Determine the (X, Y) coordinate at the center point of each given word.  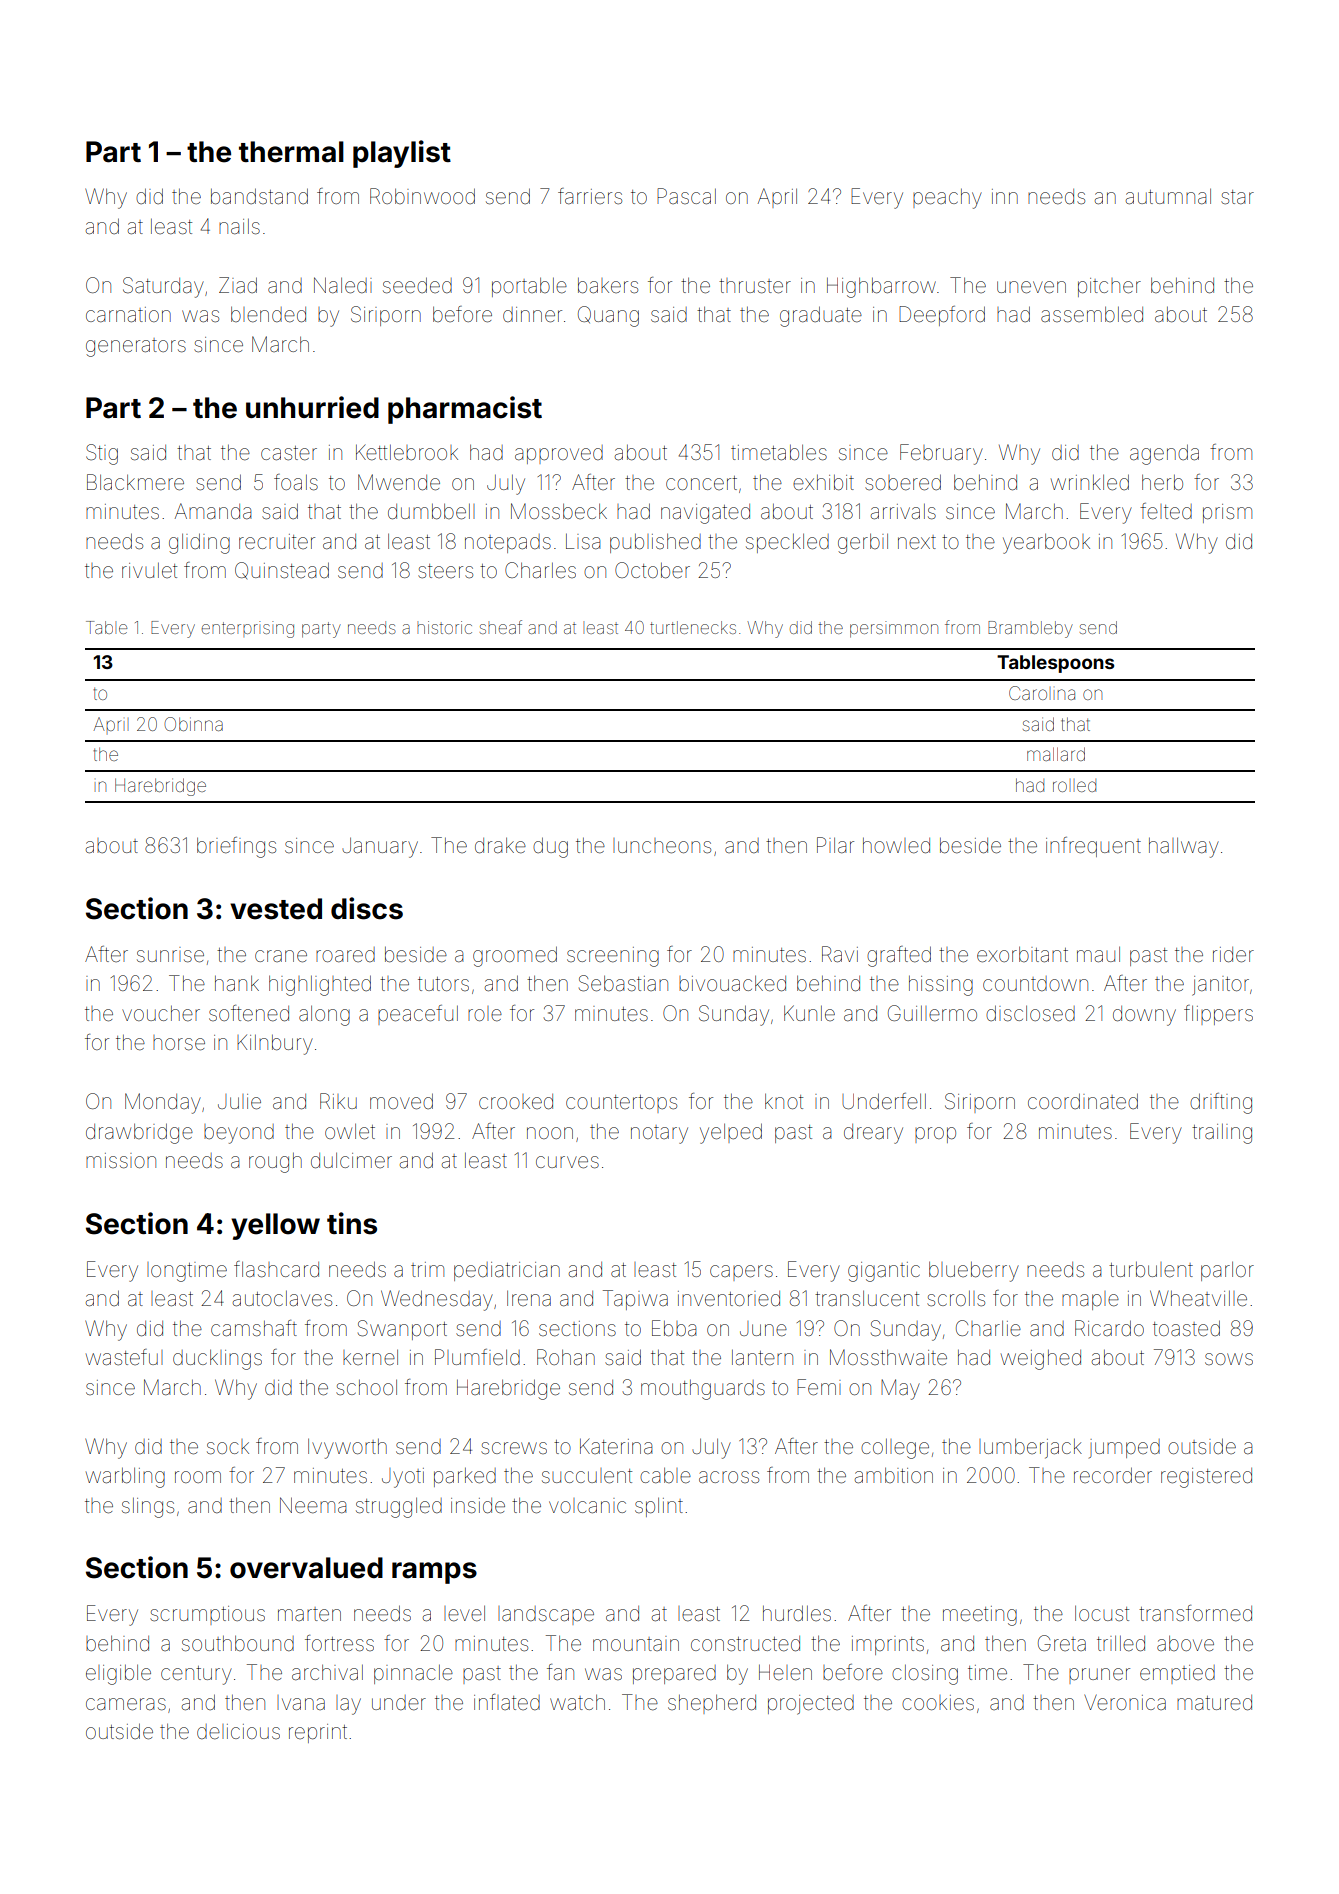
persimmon (894, 629)
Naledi (343, 285)
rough (275, 1163)
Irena (529, 1298)
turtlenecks (693, 627)
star (1237, 197)
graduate (821, 316)
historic (444, 627)
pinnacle (413, 1674)
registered (1206, 1478)
